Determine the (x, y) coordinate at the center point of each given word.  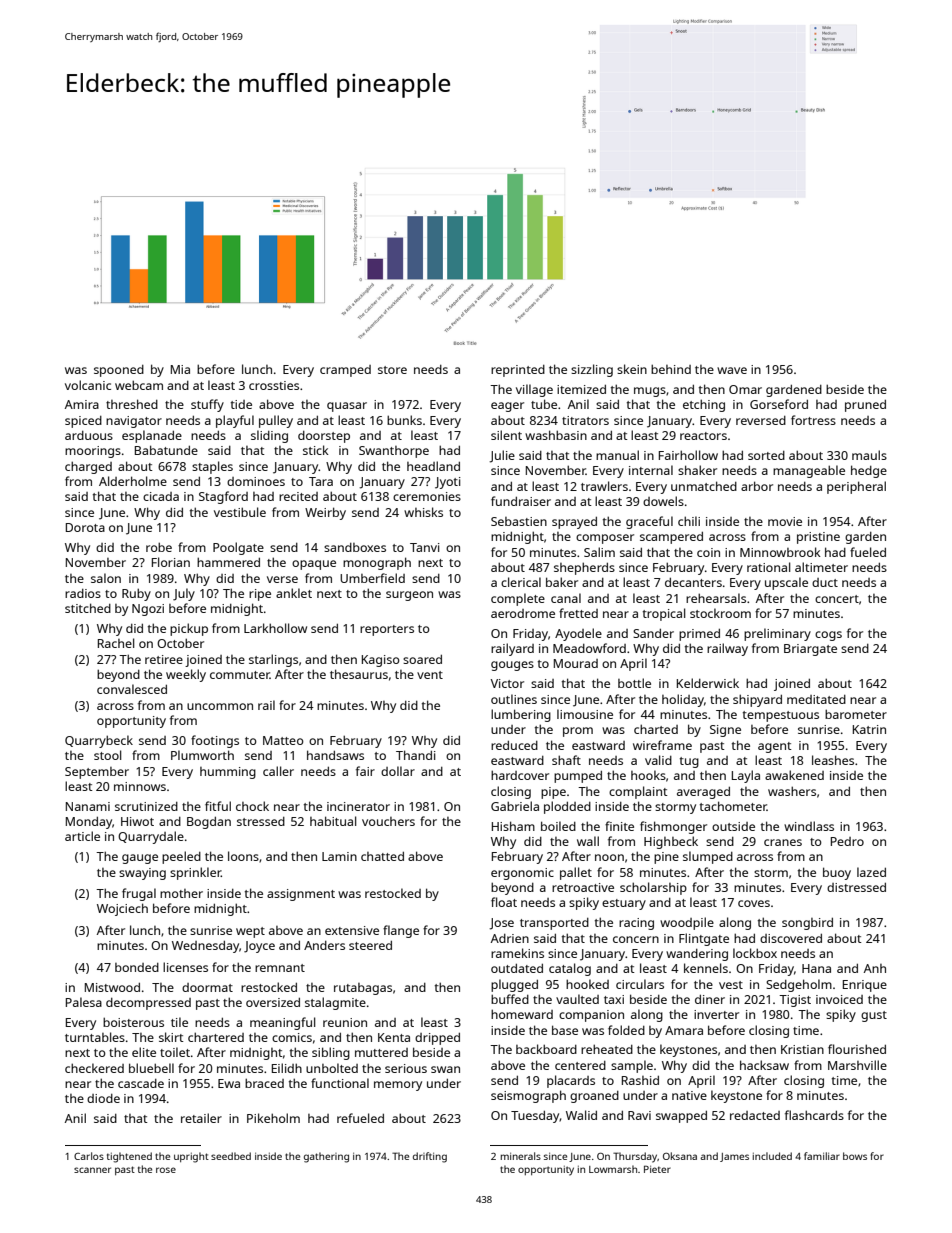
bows (855, 1156)
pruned (865, 406)
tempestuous (781, 716)
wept (250, 932)
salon (106, 578)
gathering (326, 1157)
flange (401, 931)
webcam (139, 385)
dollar (398, 771)
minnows (140, 786)
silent (506, 435)
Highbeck (671, 842)
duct (825, 582)
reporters (387, 630)
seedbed (231, 1156)
